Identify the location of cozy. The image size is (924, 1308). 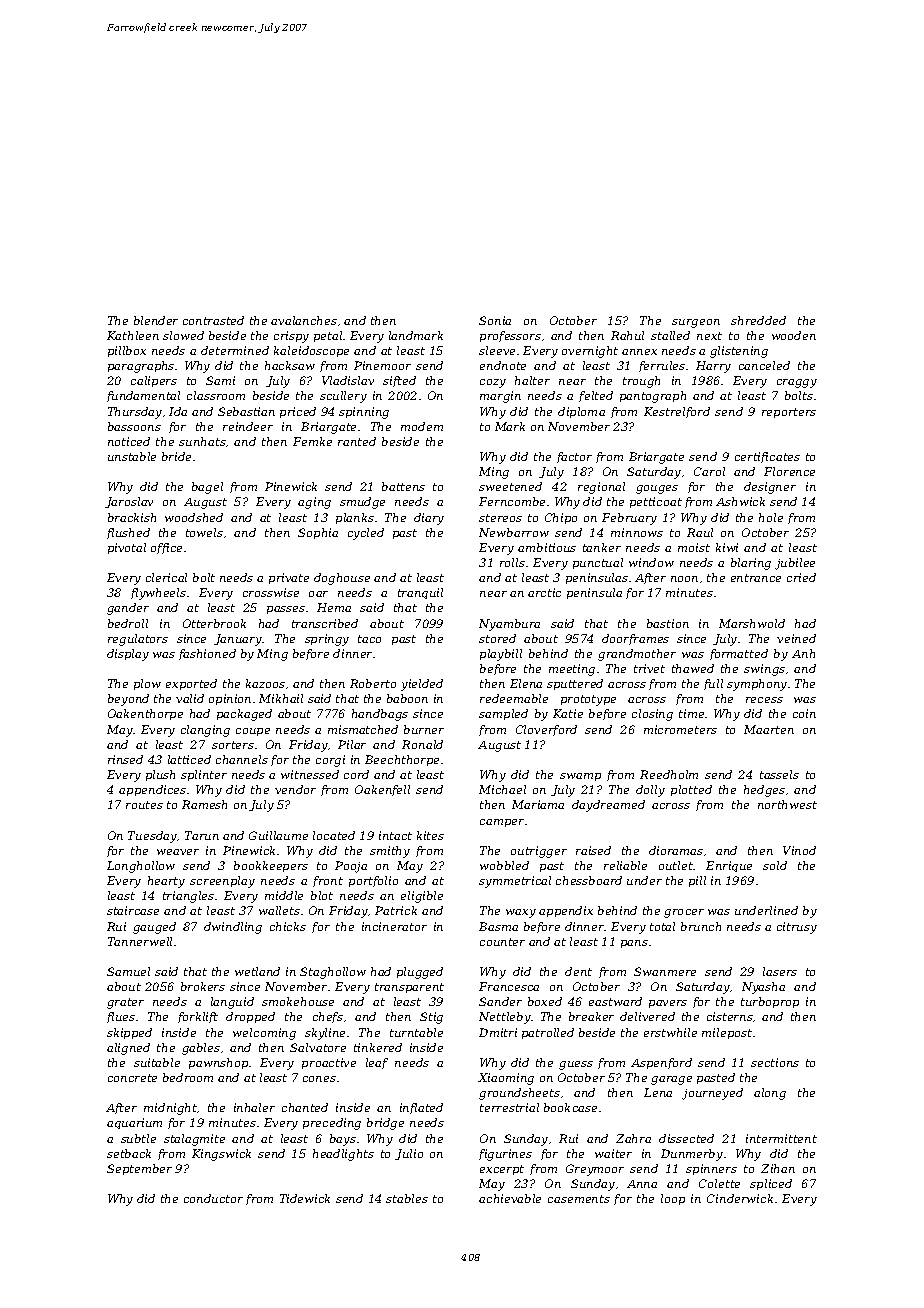
(493, 383).
